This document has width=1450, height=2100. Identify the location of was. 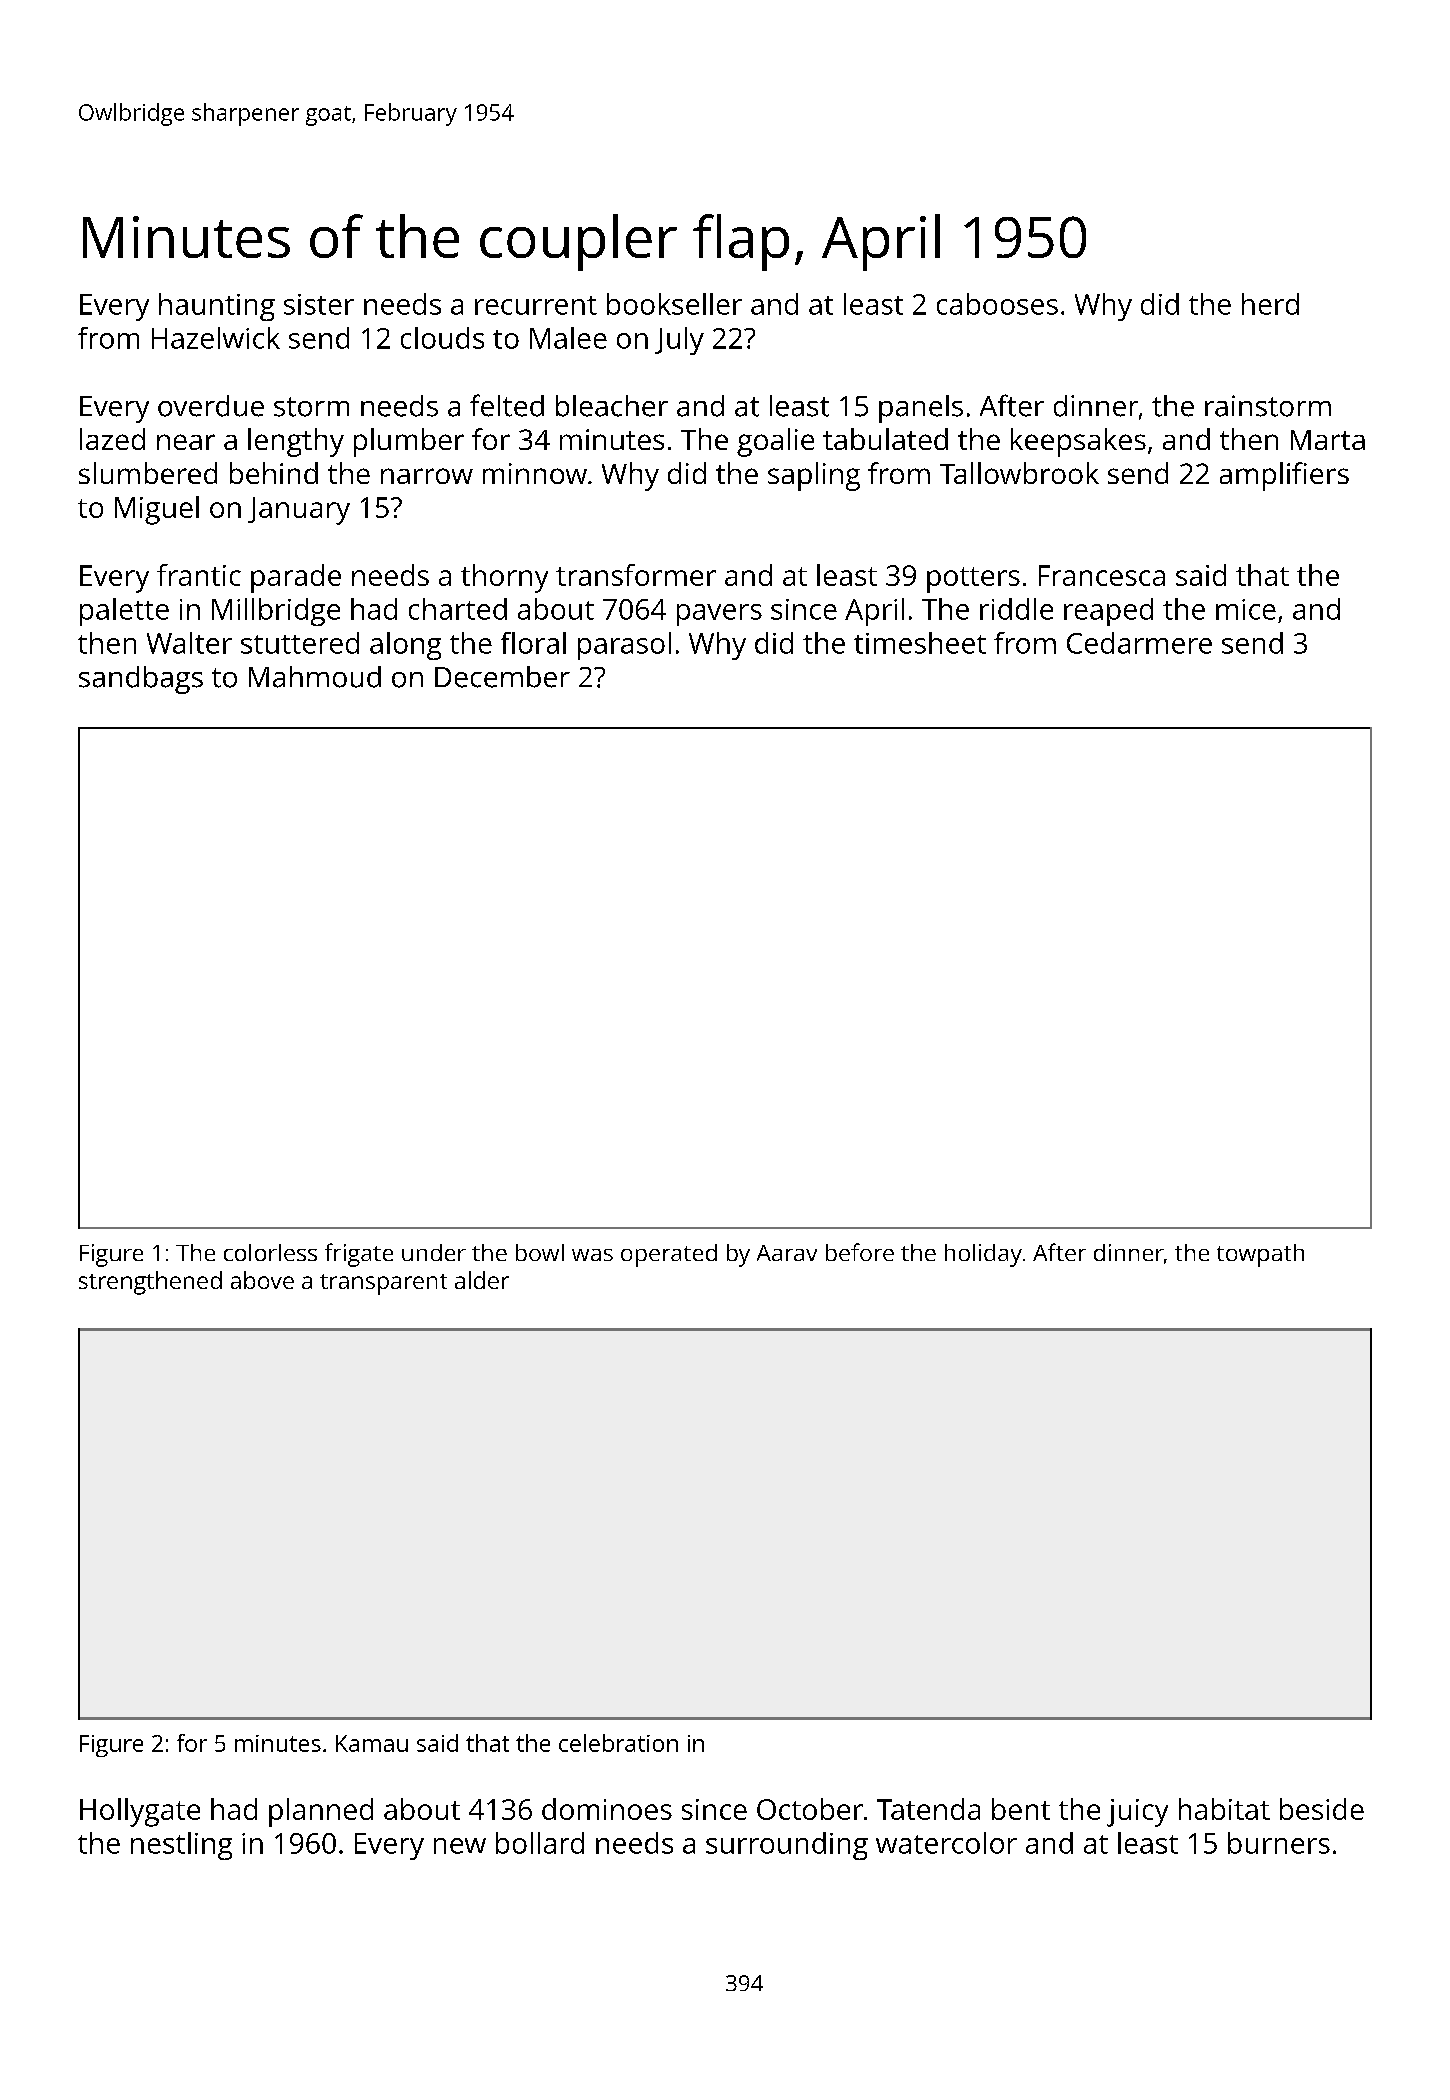
(592, 1255).
